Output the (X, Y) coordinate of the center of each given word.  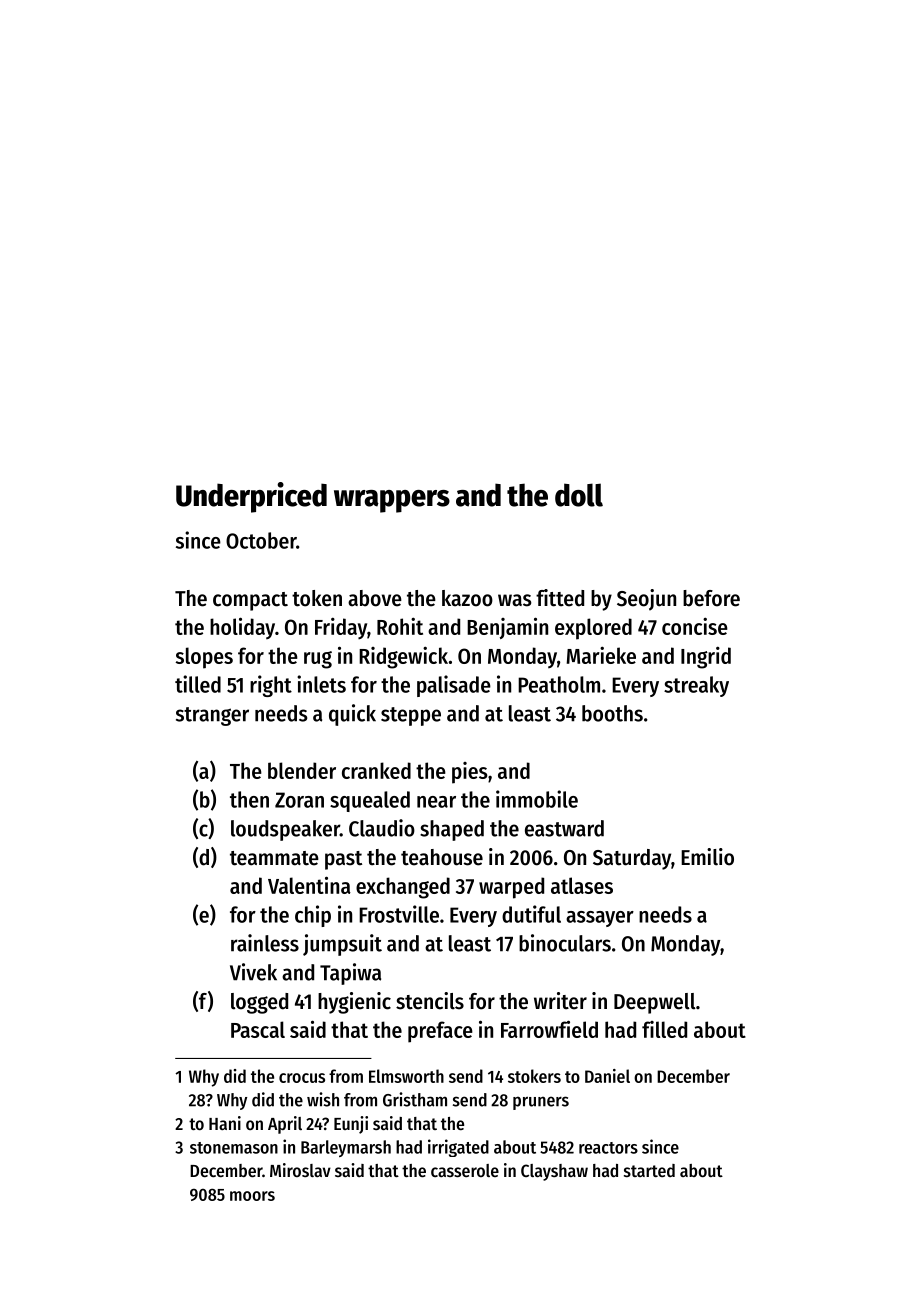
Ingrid (706, 657)
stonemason (234, 1148)
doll (579, 495)
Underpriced (251, 497)
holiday (242, 628)
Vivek (253, 972)
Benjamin (507, 628)
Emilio (707, 857)
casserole (465, 1170)
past (343, 860)
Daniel (607, 1076)
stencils (430, 1001)
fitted (560, 598)
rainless (265, 943)
